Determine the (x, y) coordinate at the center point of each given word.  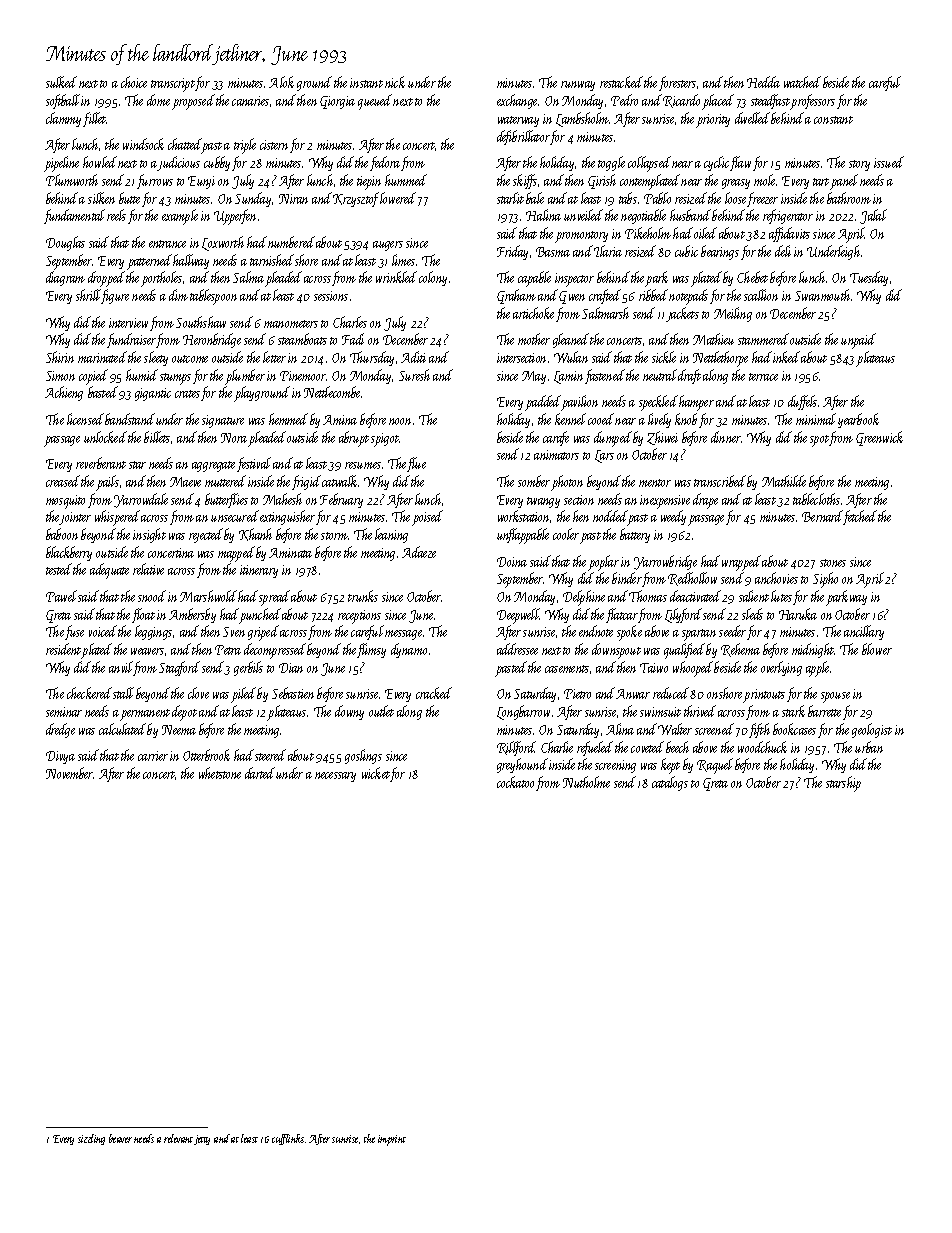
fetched (860, 517)
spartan (699, 635)
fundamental (74, 216)
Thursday (372, 358)
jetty (202, 1140)
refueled (595, 748)
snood (152, 596)
